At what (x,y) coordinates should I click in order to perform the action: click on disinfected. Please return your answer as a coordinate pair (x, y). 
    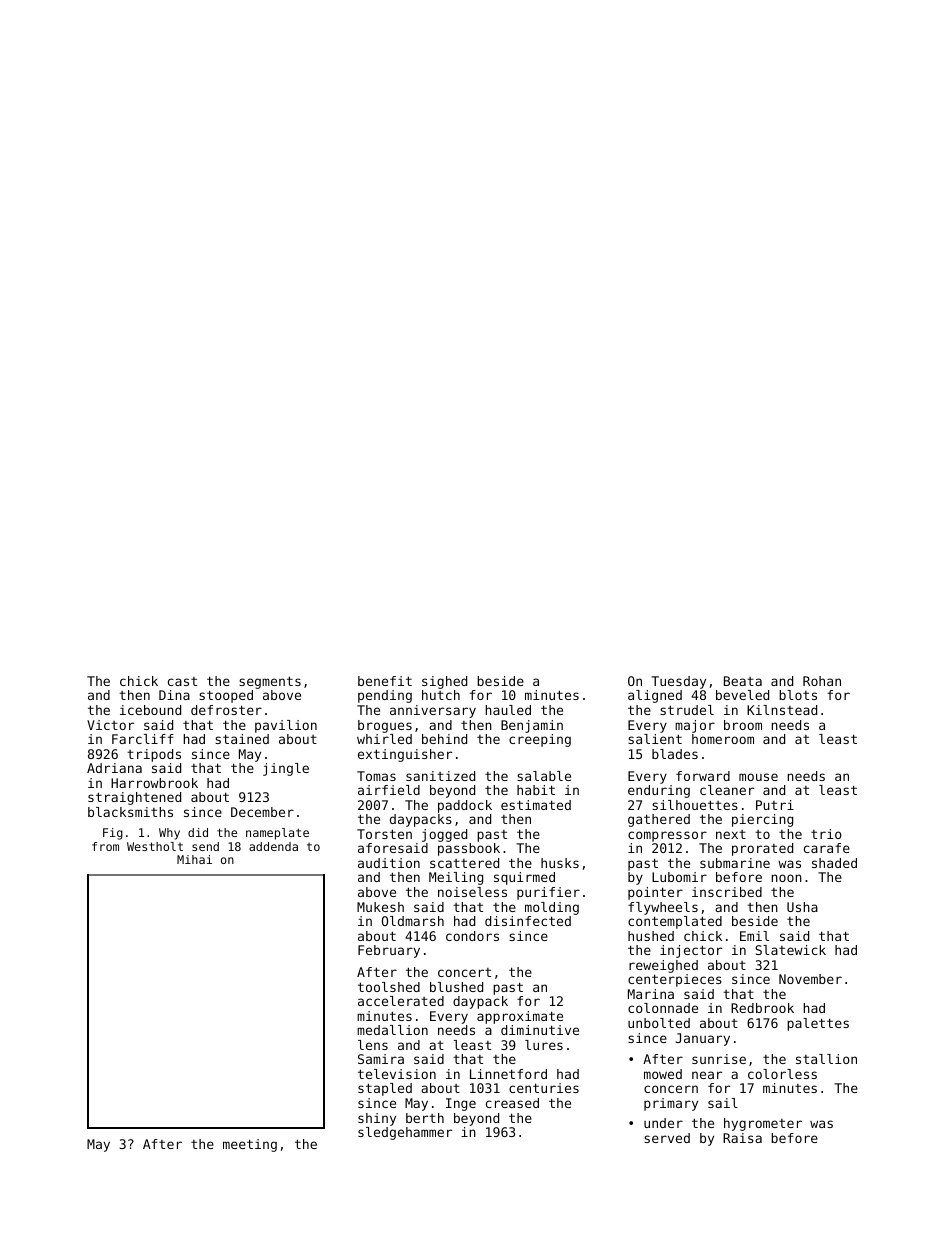
    Looking at the image, I should click on (528, 921).
